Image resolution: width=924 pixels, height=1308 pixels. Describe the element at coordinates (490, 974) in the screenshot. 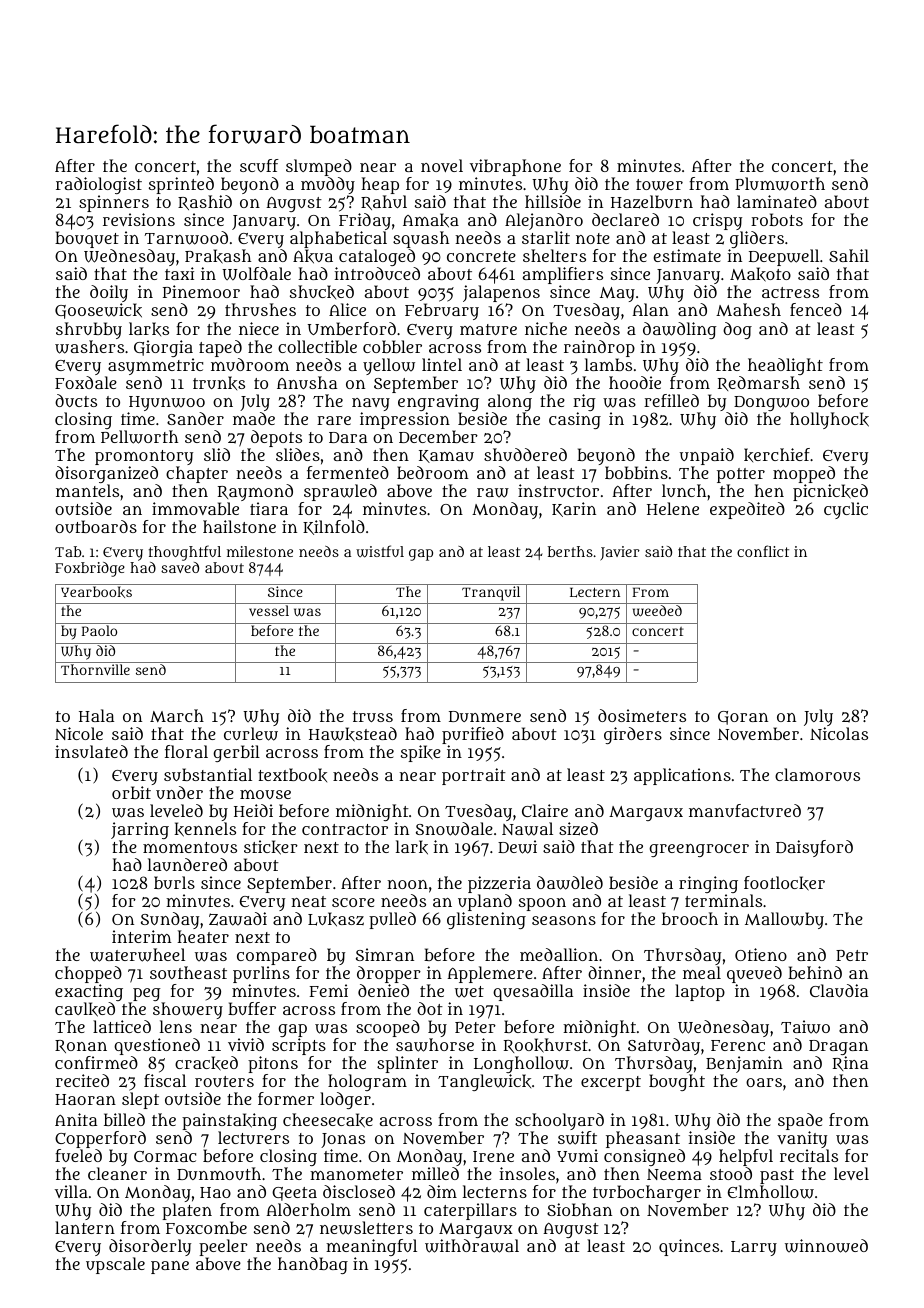

I see `Applemere` at that location.
